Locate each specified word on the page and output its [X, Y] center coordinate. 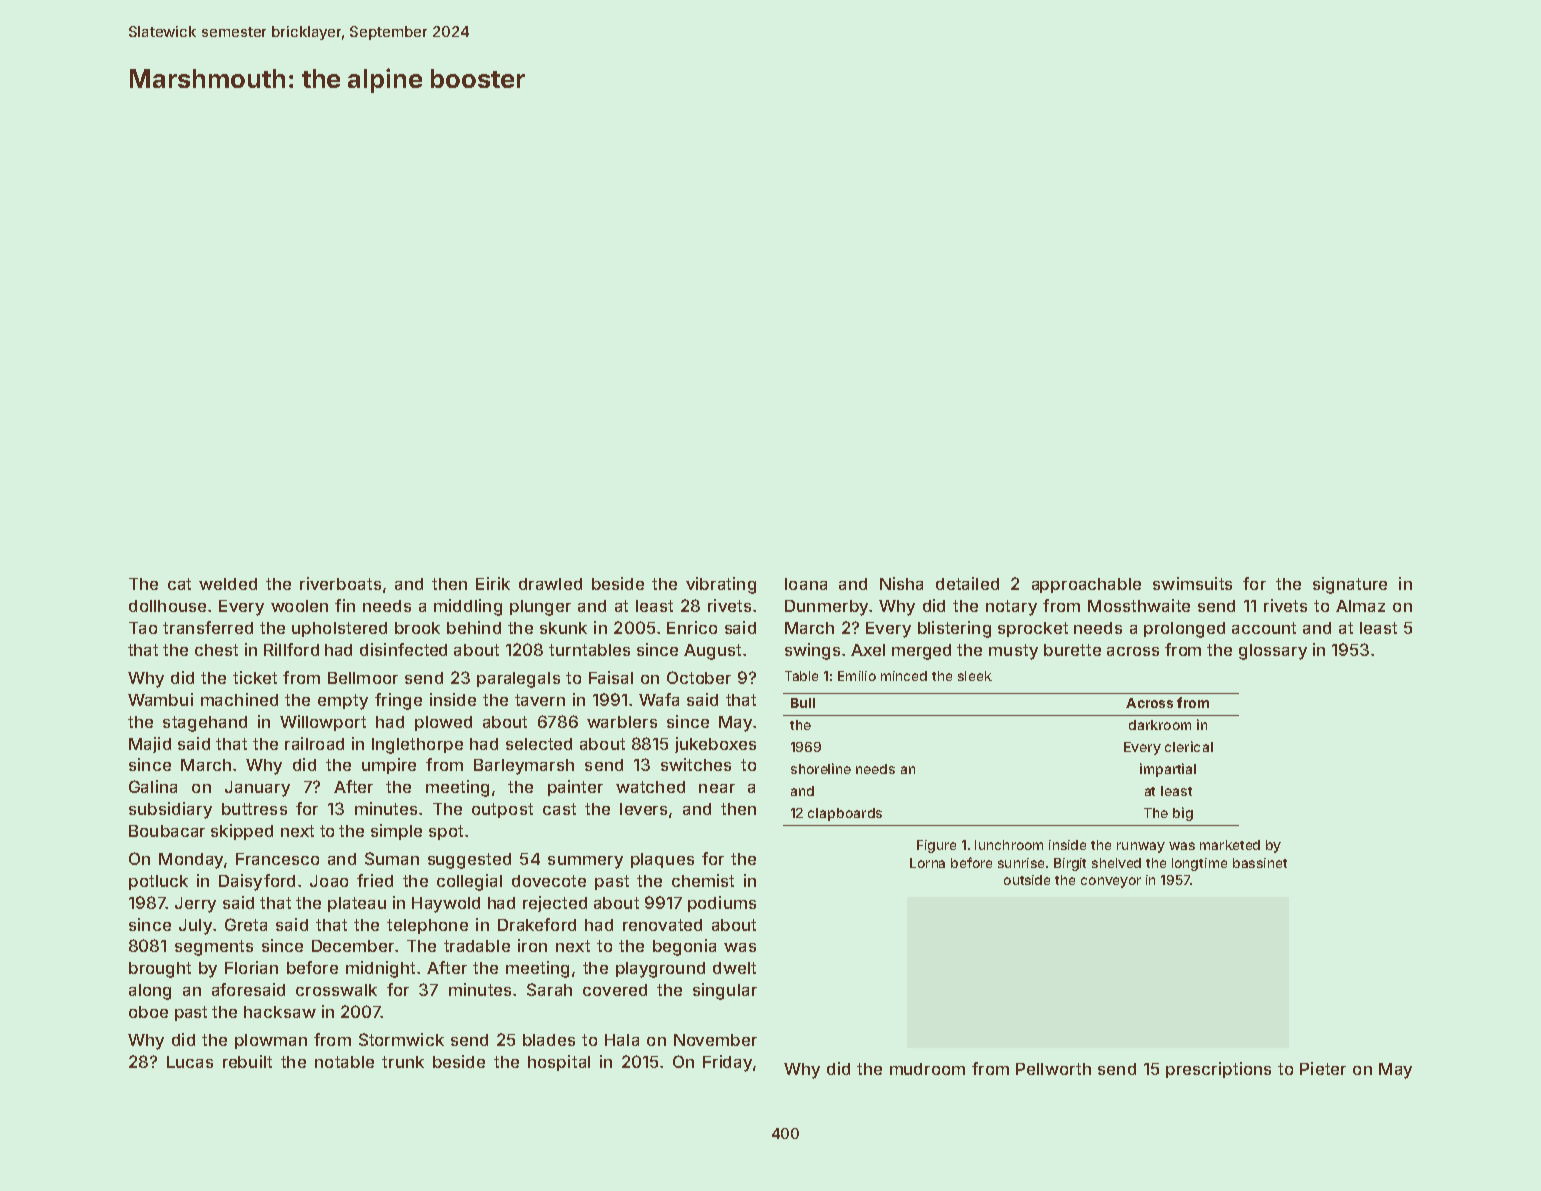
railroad [314, 743]
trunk [403, 1062]
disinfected [403, 649]
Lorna [927, 863]
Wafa [659, 699]
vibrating [721, 585]
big [1183, 814]
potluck [158, 882]
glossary [1273, 652]
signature [1350, 585]
